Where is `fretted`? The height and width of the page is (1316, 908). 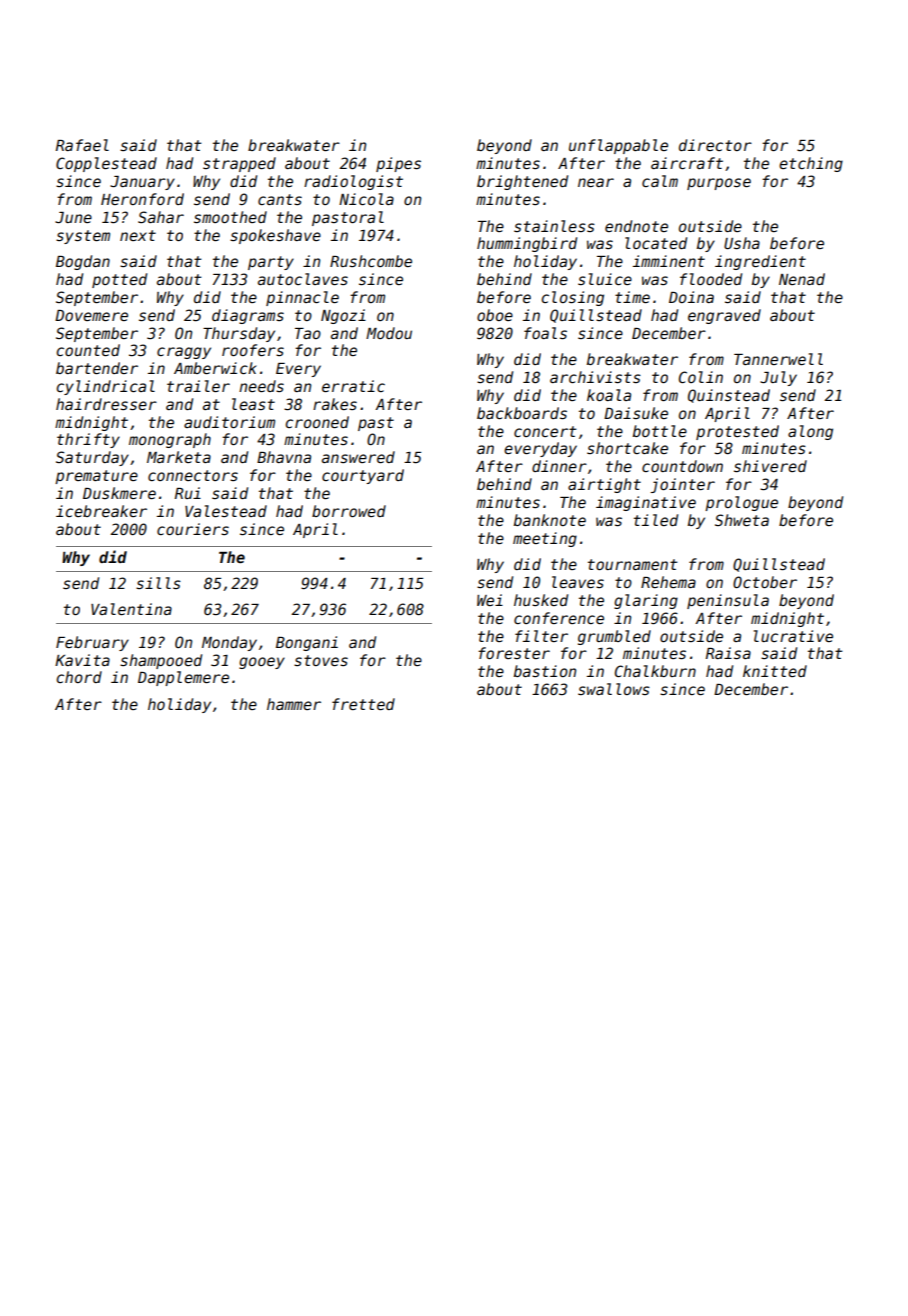
fretted is located at coordinates (363, 704).
